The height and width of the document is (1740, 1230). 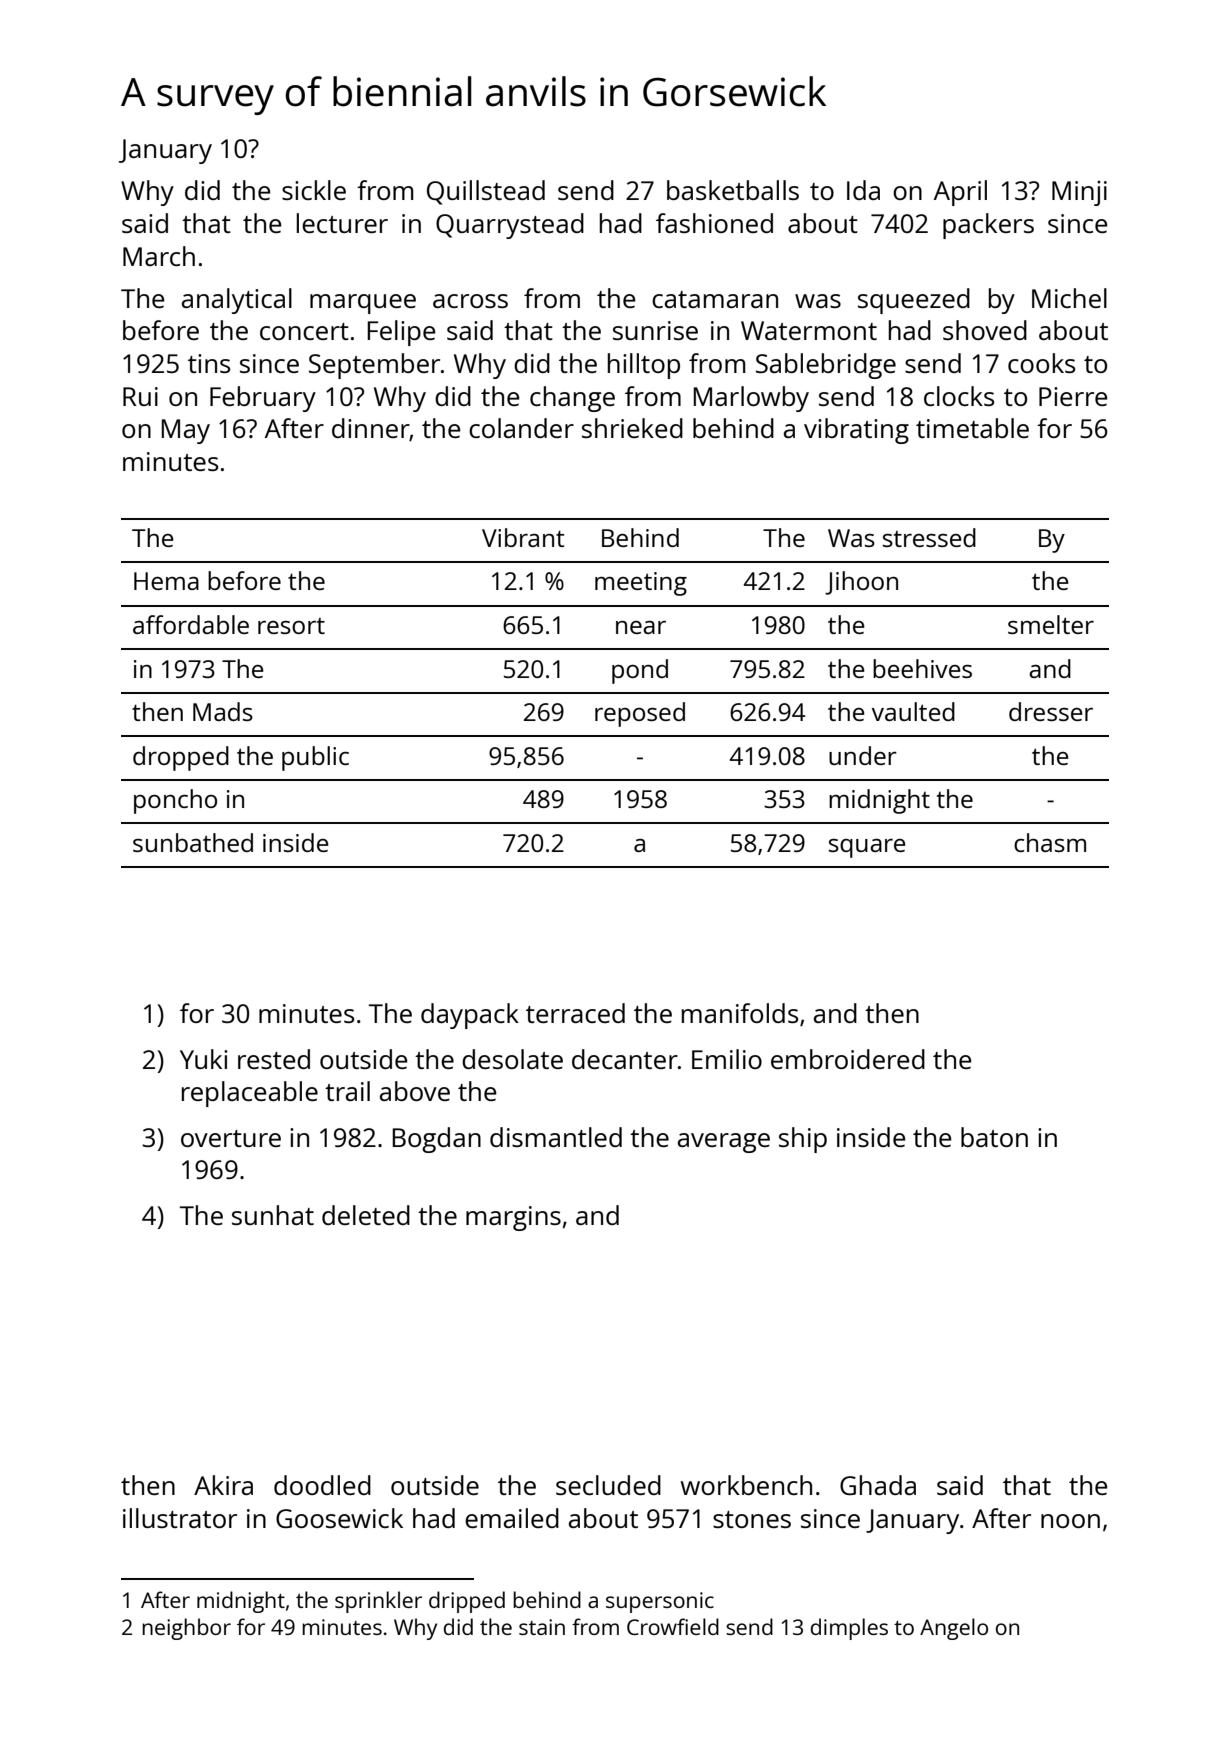 What do you see at coordinates (314, 190) in the document?
I see `sickle` at bounding box center [314, 190].
